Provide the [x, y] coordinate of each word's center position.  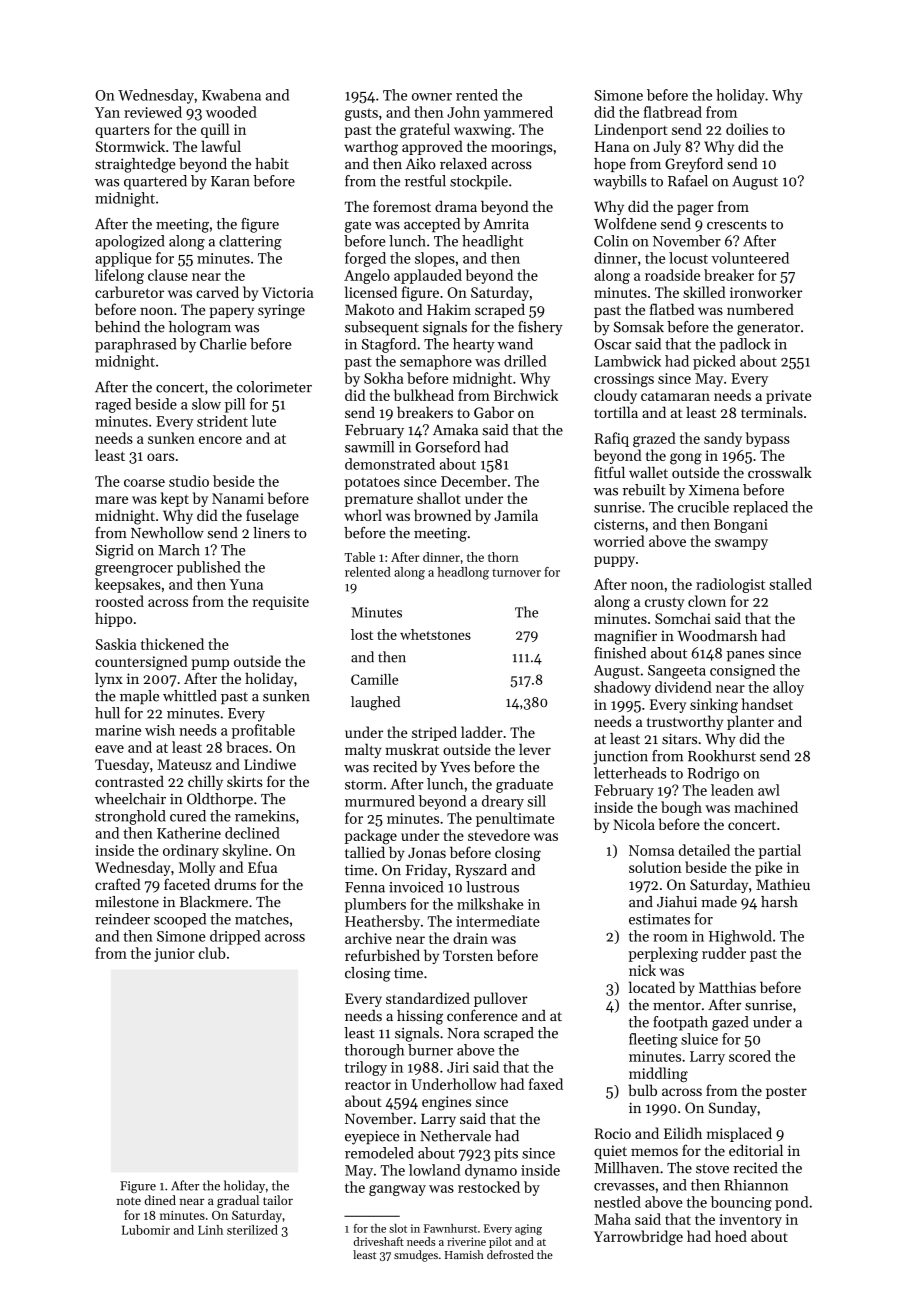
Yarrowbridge [638, 1238]
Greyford [694, 165]
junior [174, 955]
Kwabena [231, 95]
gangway [397, 1190]
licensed [371, 292]
